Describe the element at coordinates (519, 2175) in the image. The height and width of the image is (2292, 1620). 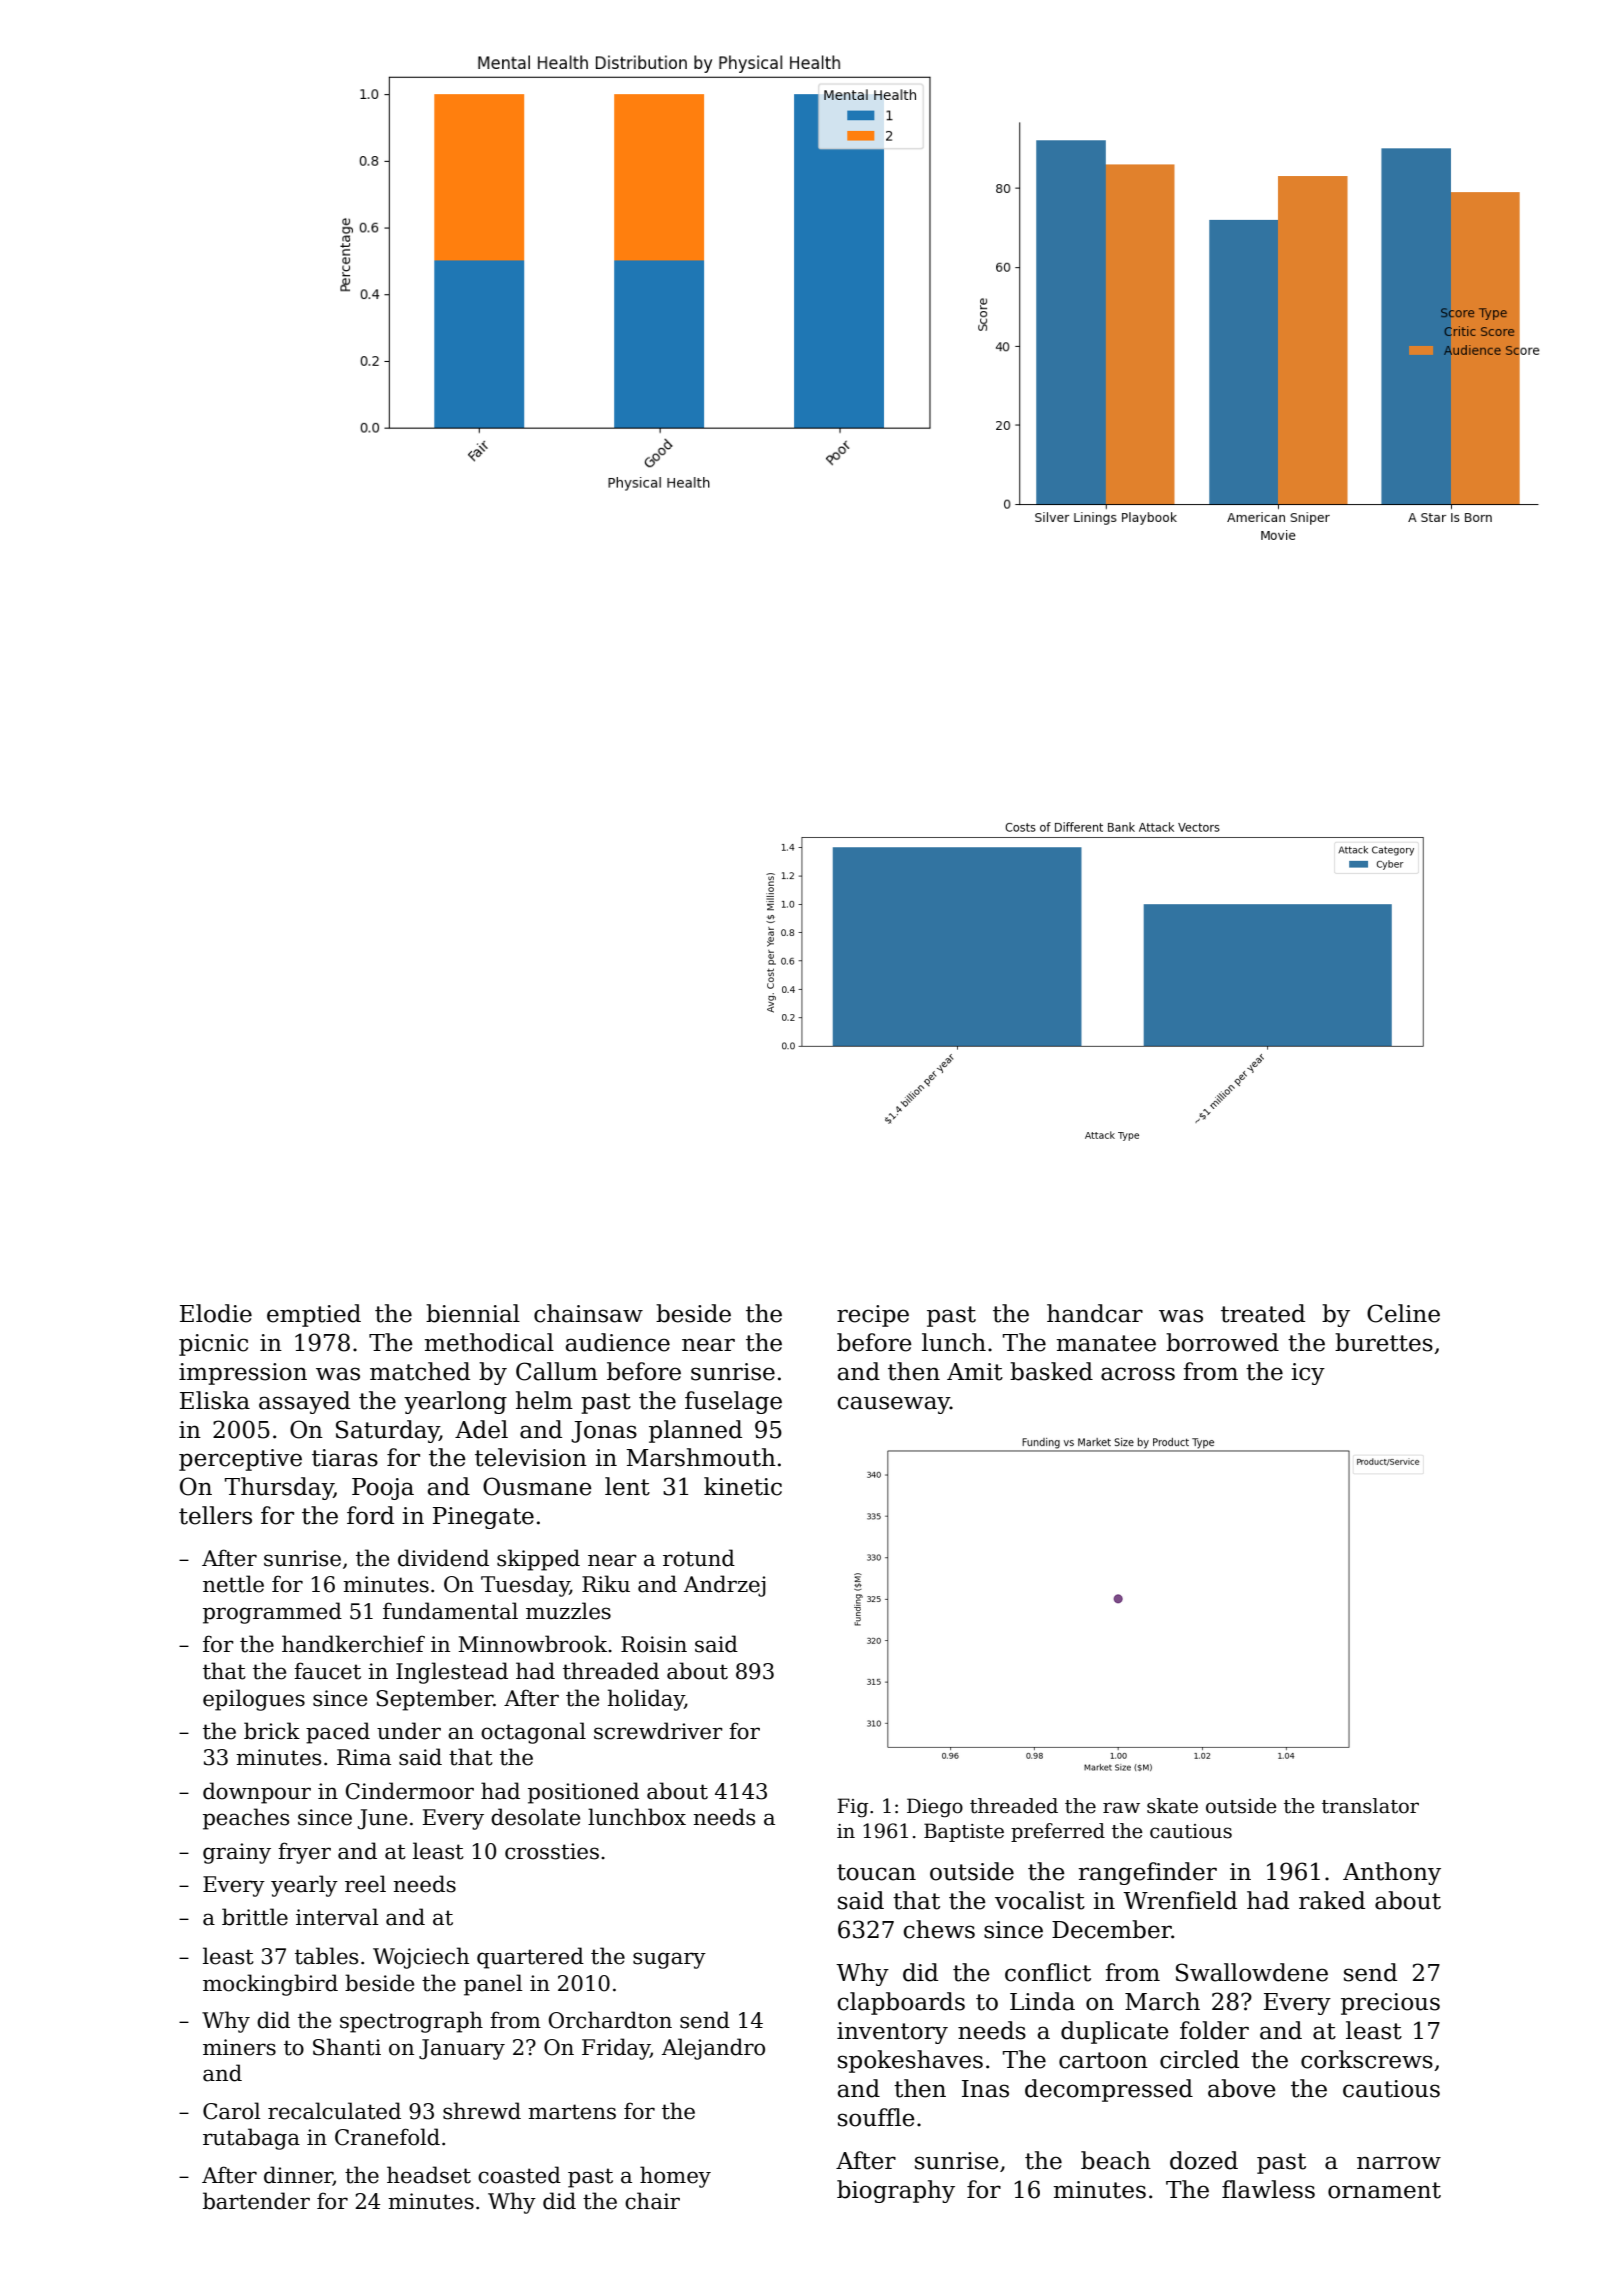
I see `coasted` at that location.
